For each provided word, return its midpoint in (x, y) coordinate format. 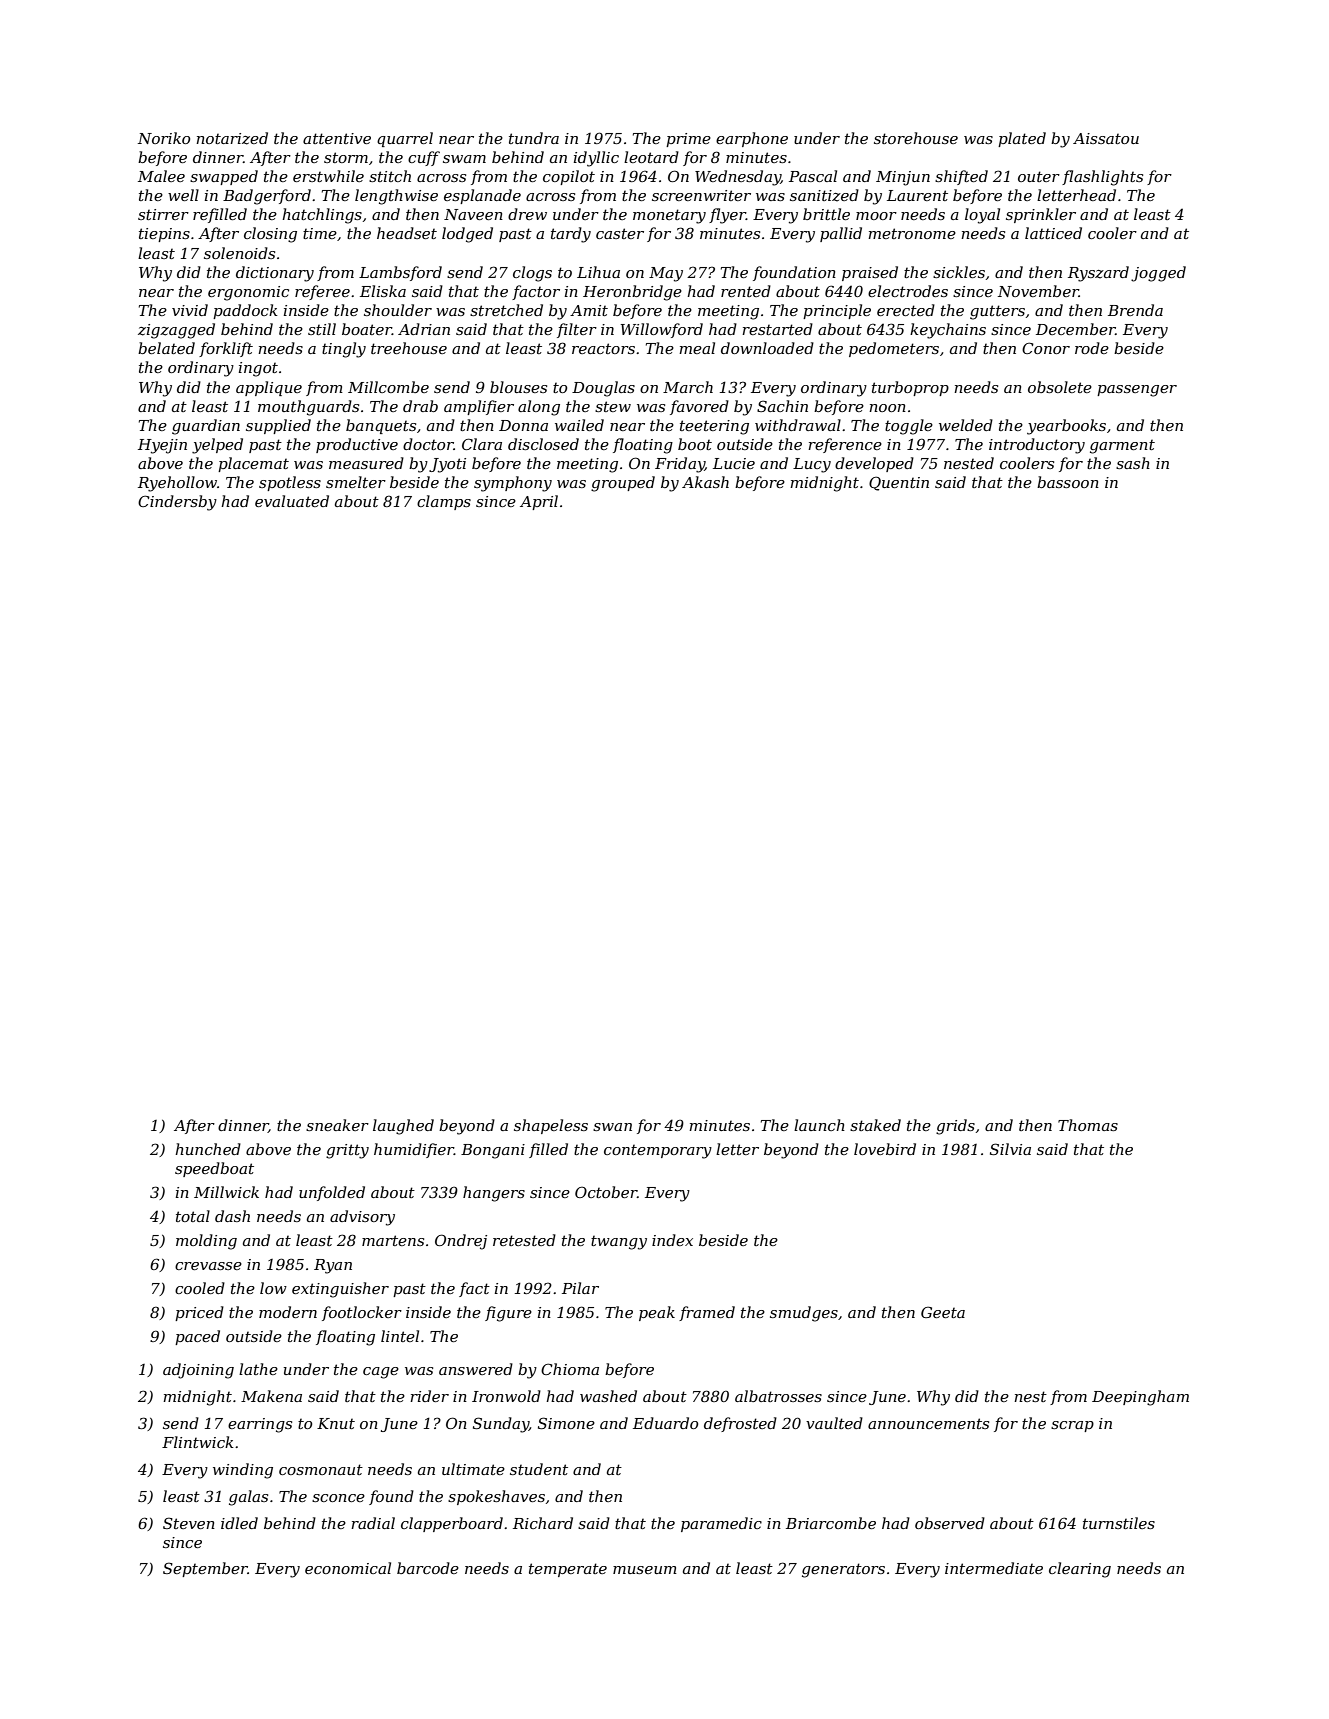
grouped (623, 484)
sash (1133, 463)
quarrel (405, 139)
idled (239, 1523)
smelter (356, 482)
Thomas (1088, 1125)
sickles (959, 272)
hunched (208, 1149)
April (539, 502)
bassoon (1068, 482)
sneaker (337, 1125)
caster (620, 233)
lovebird (885, 1149)
